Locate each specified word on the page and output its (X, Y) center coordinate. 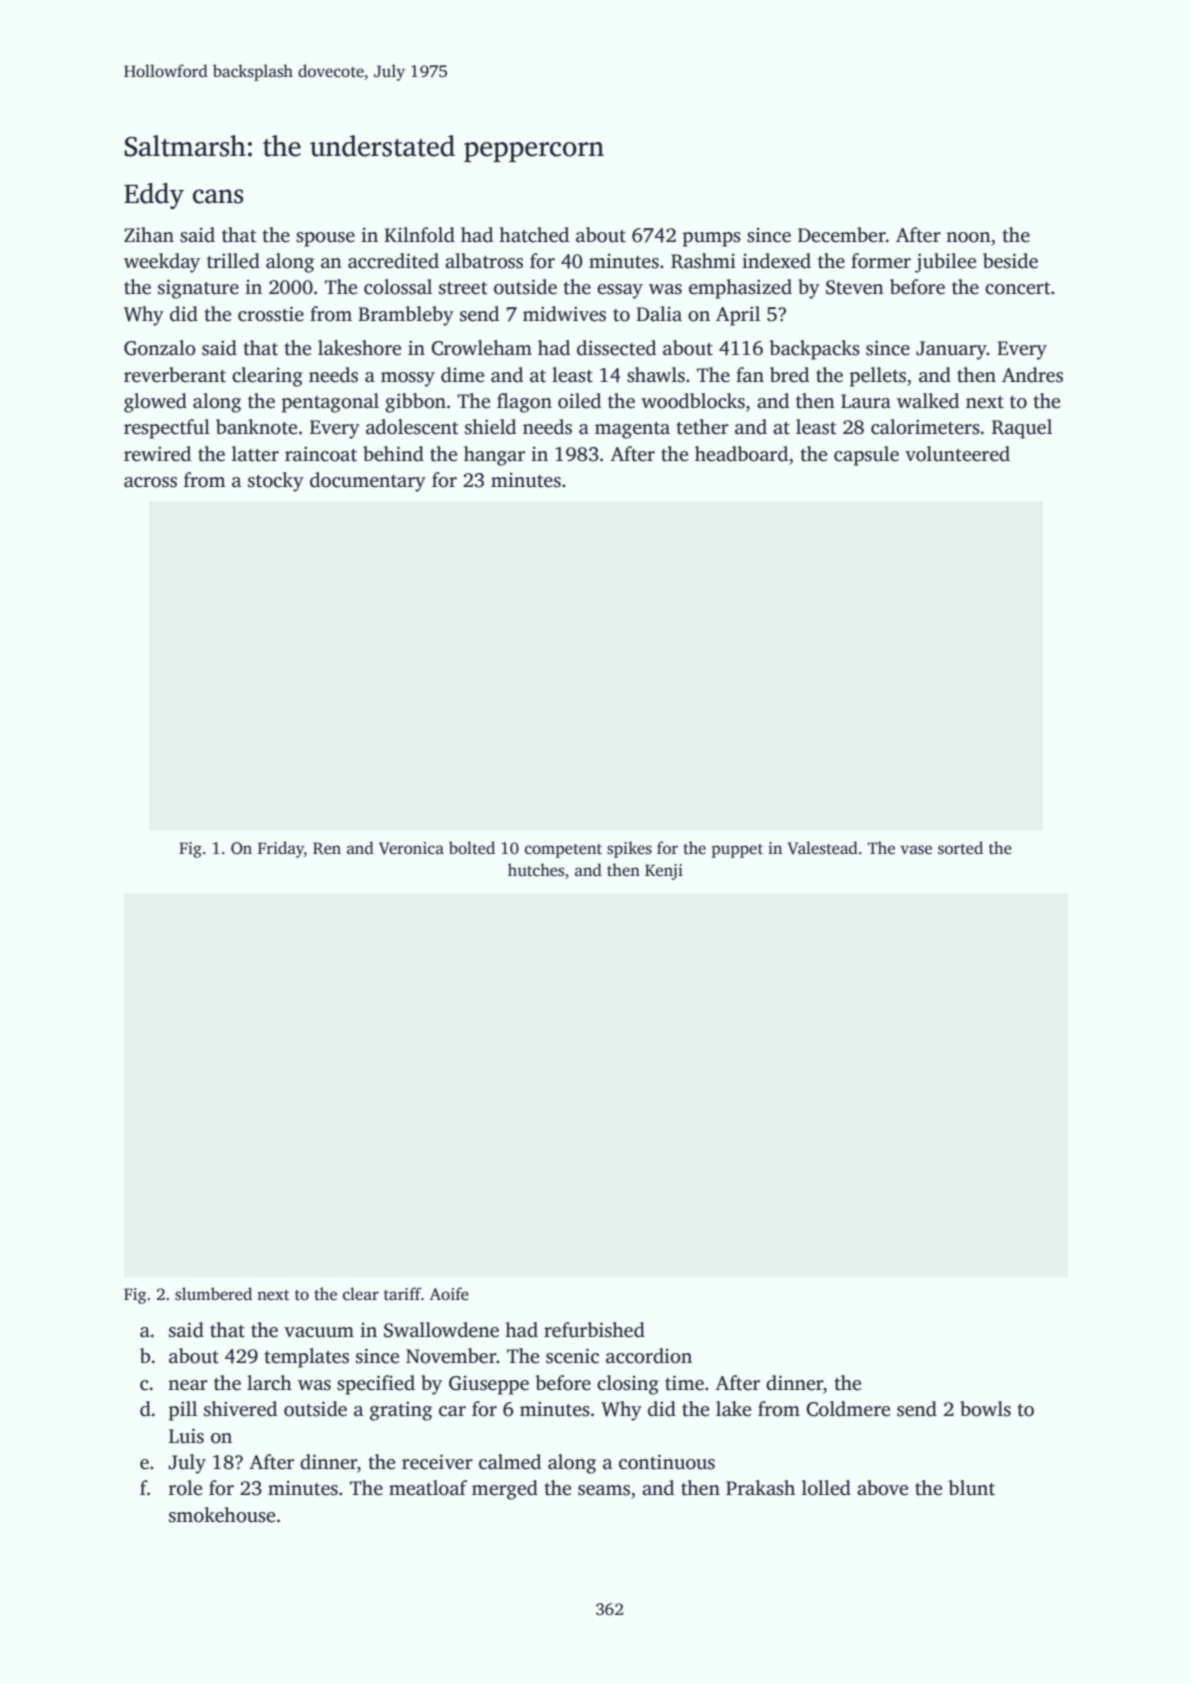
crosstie (271, 314)
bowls (985, 1409)
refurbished (594, 1330)
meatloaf (428, 1488)
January (951, 350)
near (188, 1385)
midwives (564, 314)
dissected (616, 348)
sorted (960, 848)
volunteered (957, 454)
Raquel (1022, 429)
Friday (281, 849)
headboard (741, 454)
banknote (256, 427)
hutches (536, 870)
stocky (276, 482)
